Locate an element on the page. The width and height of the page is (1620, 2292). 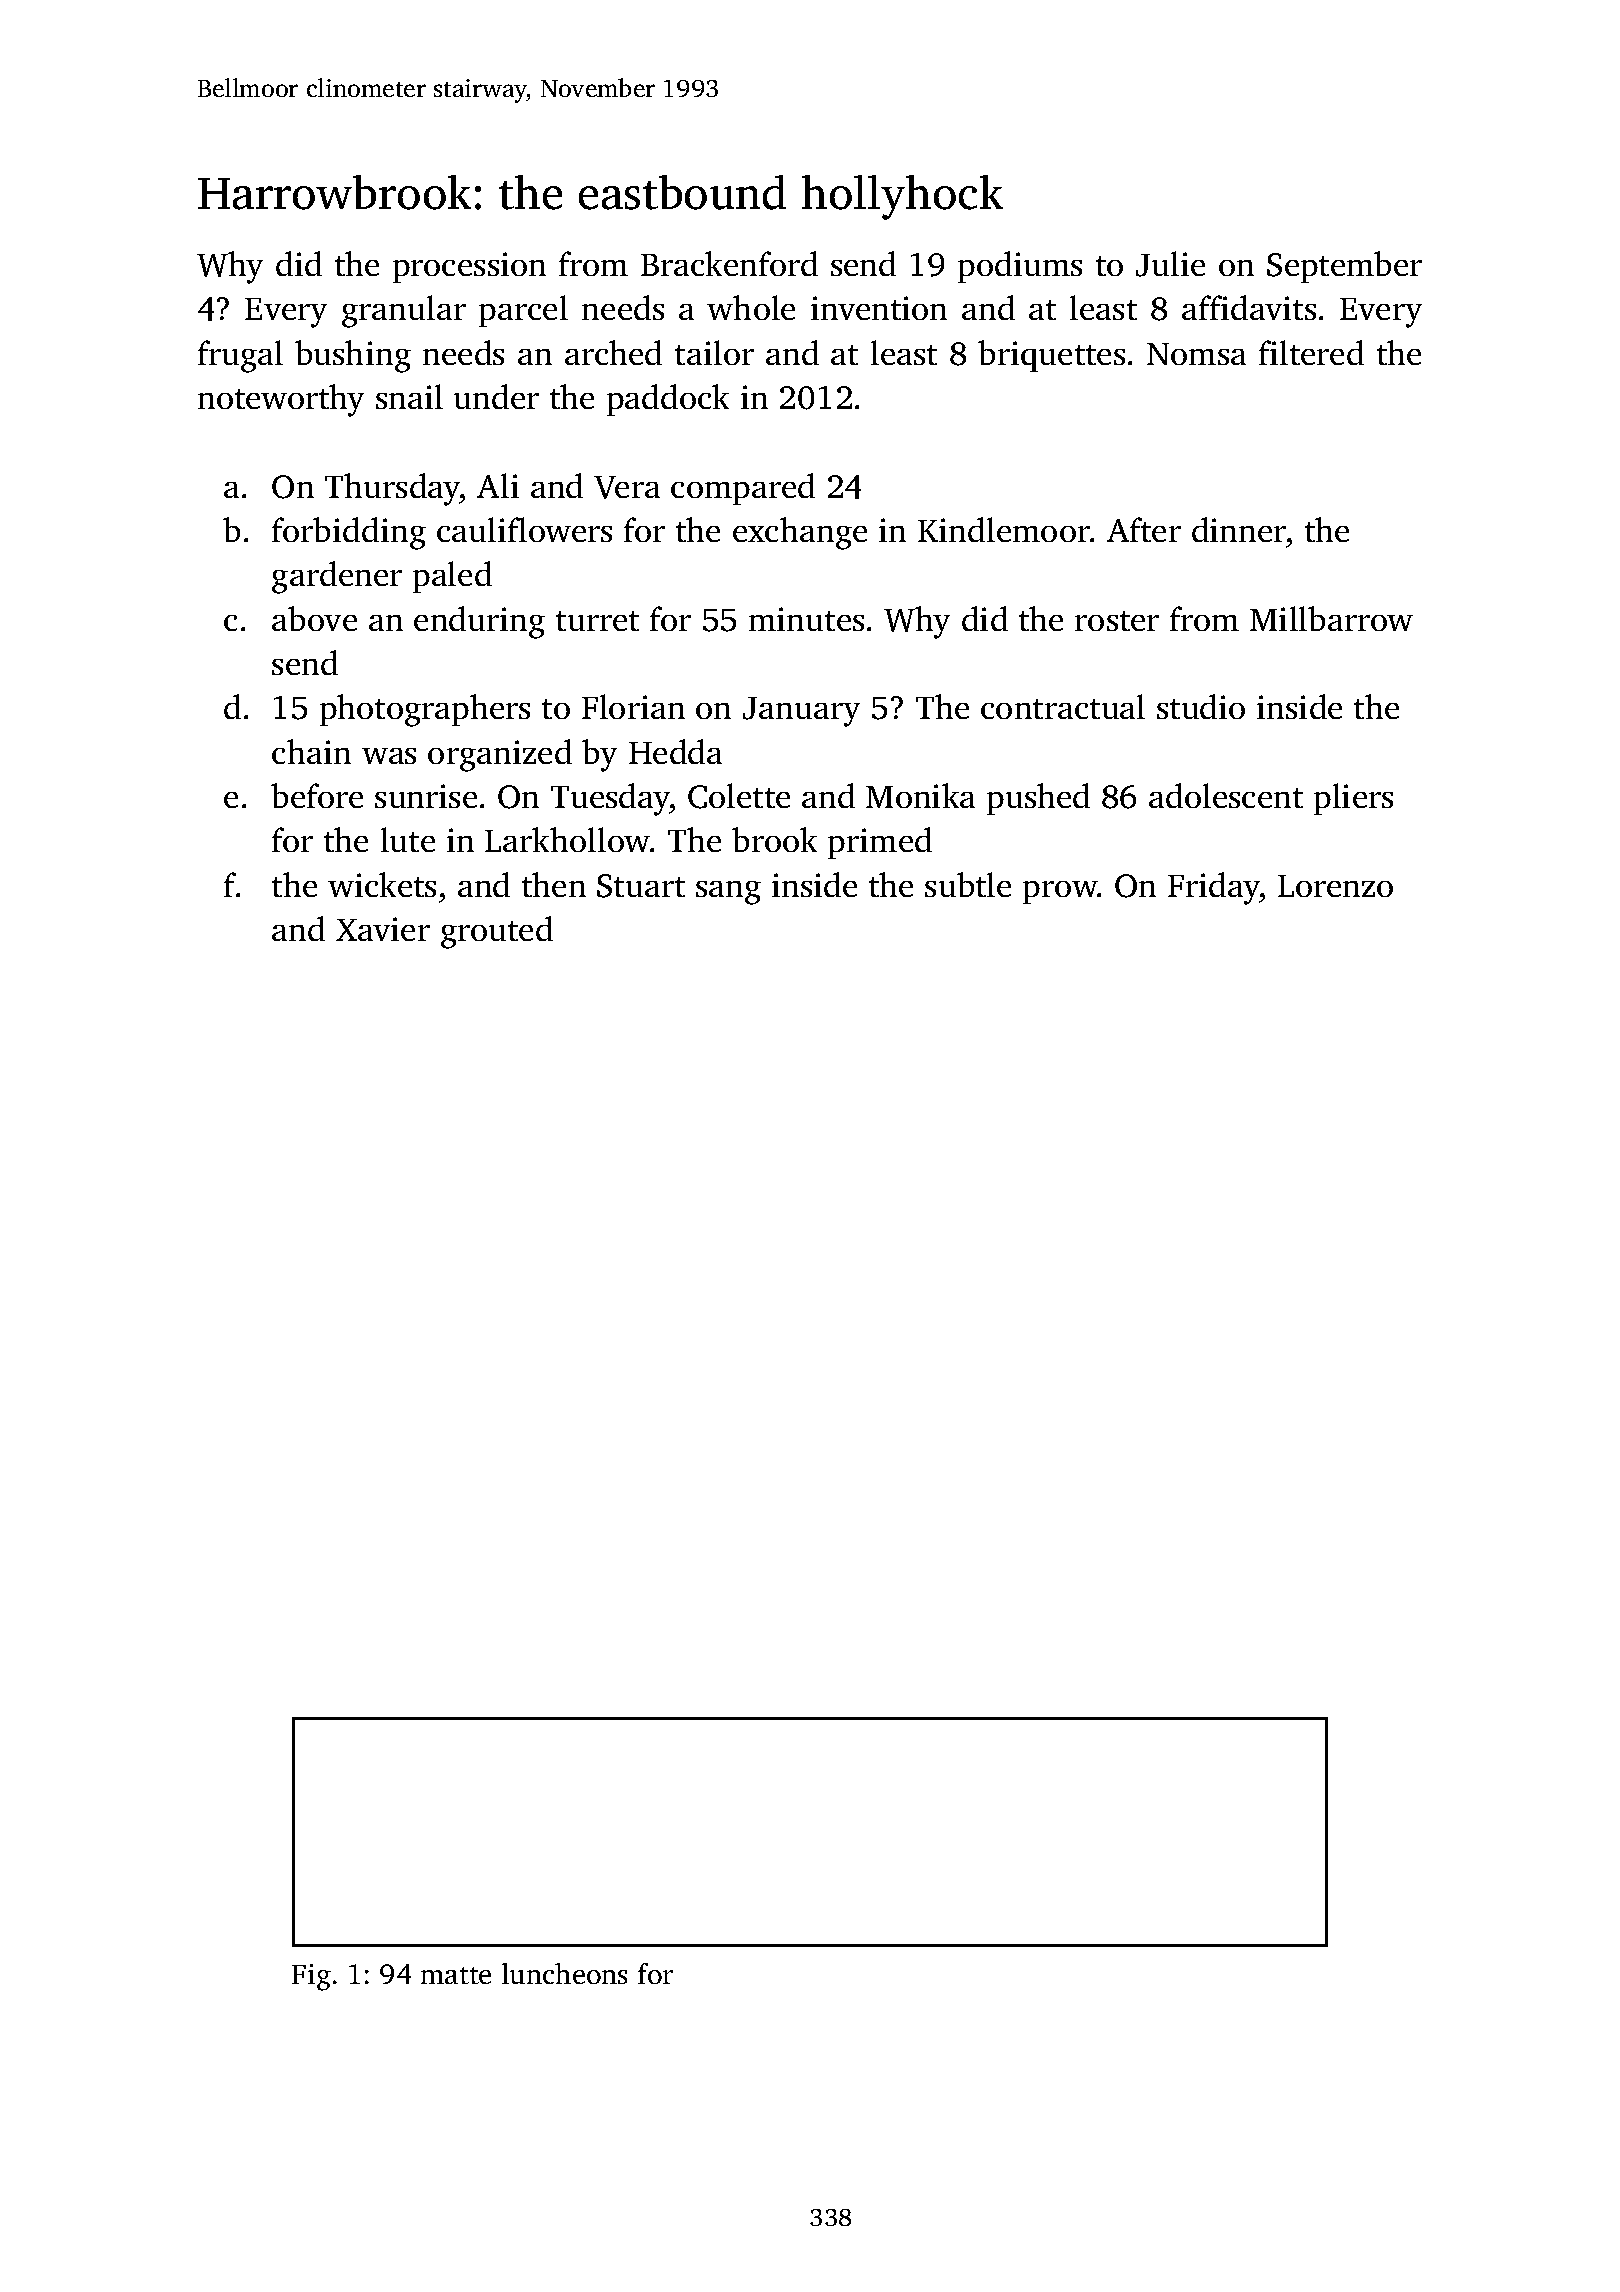
luncheons is located at coordinates (564, 1973).
